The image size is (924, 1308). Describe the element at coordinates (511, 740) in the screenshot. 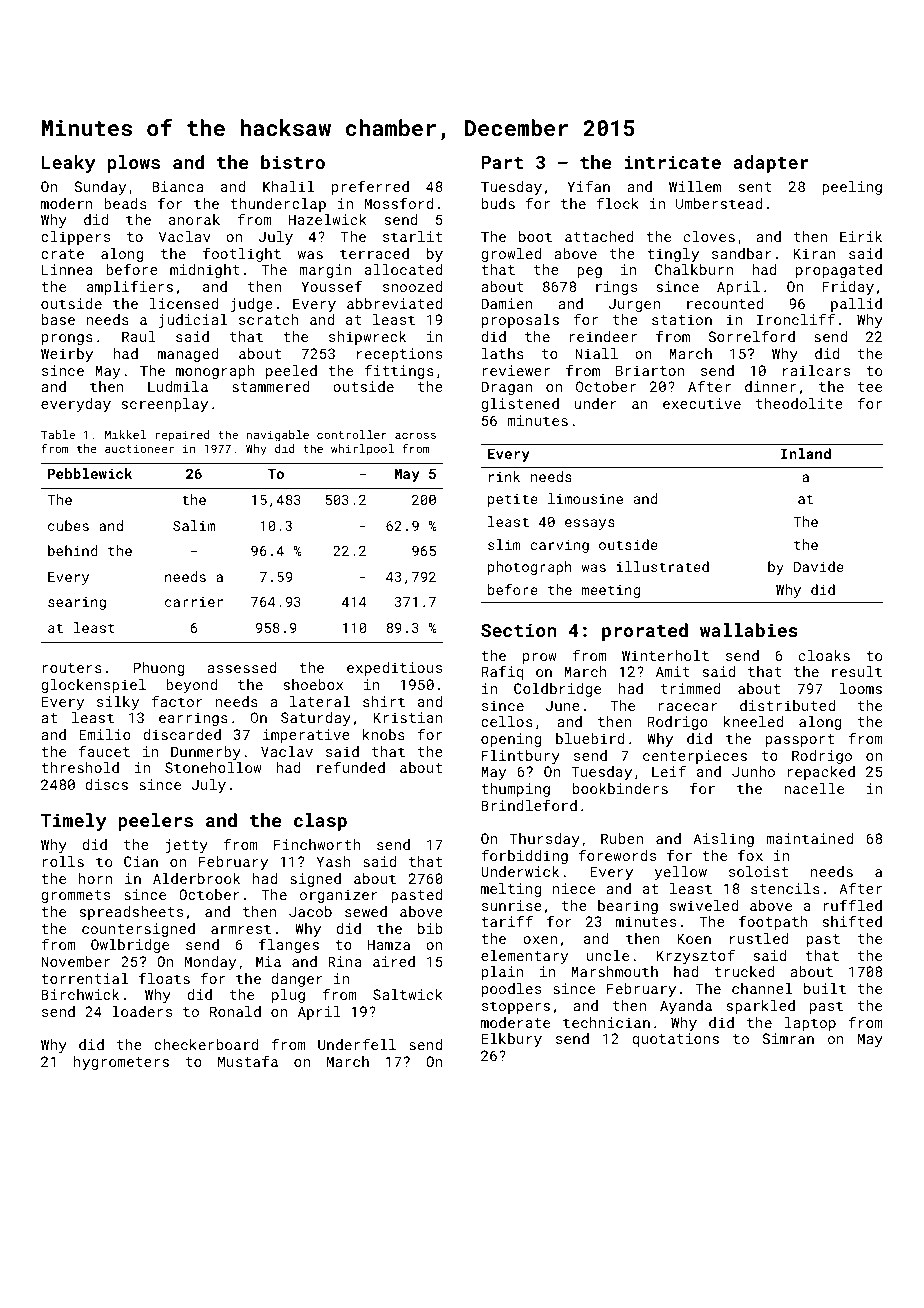

I see `opening` at that location.
